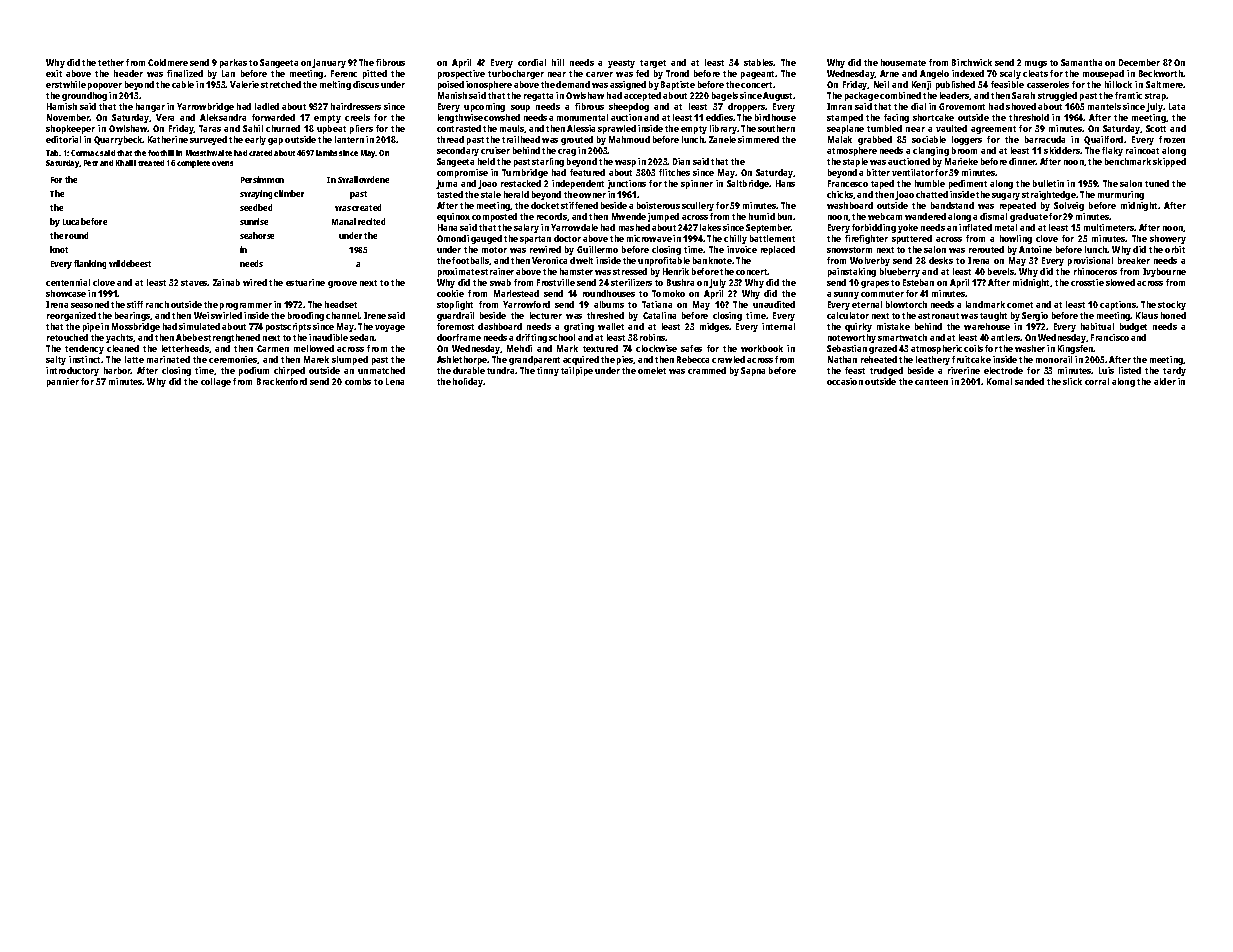  I want to click on headset, so click(341, 304).
